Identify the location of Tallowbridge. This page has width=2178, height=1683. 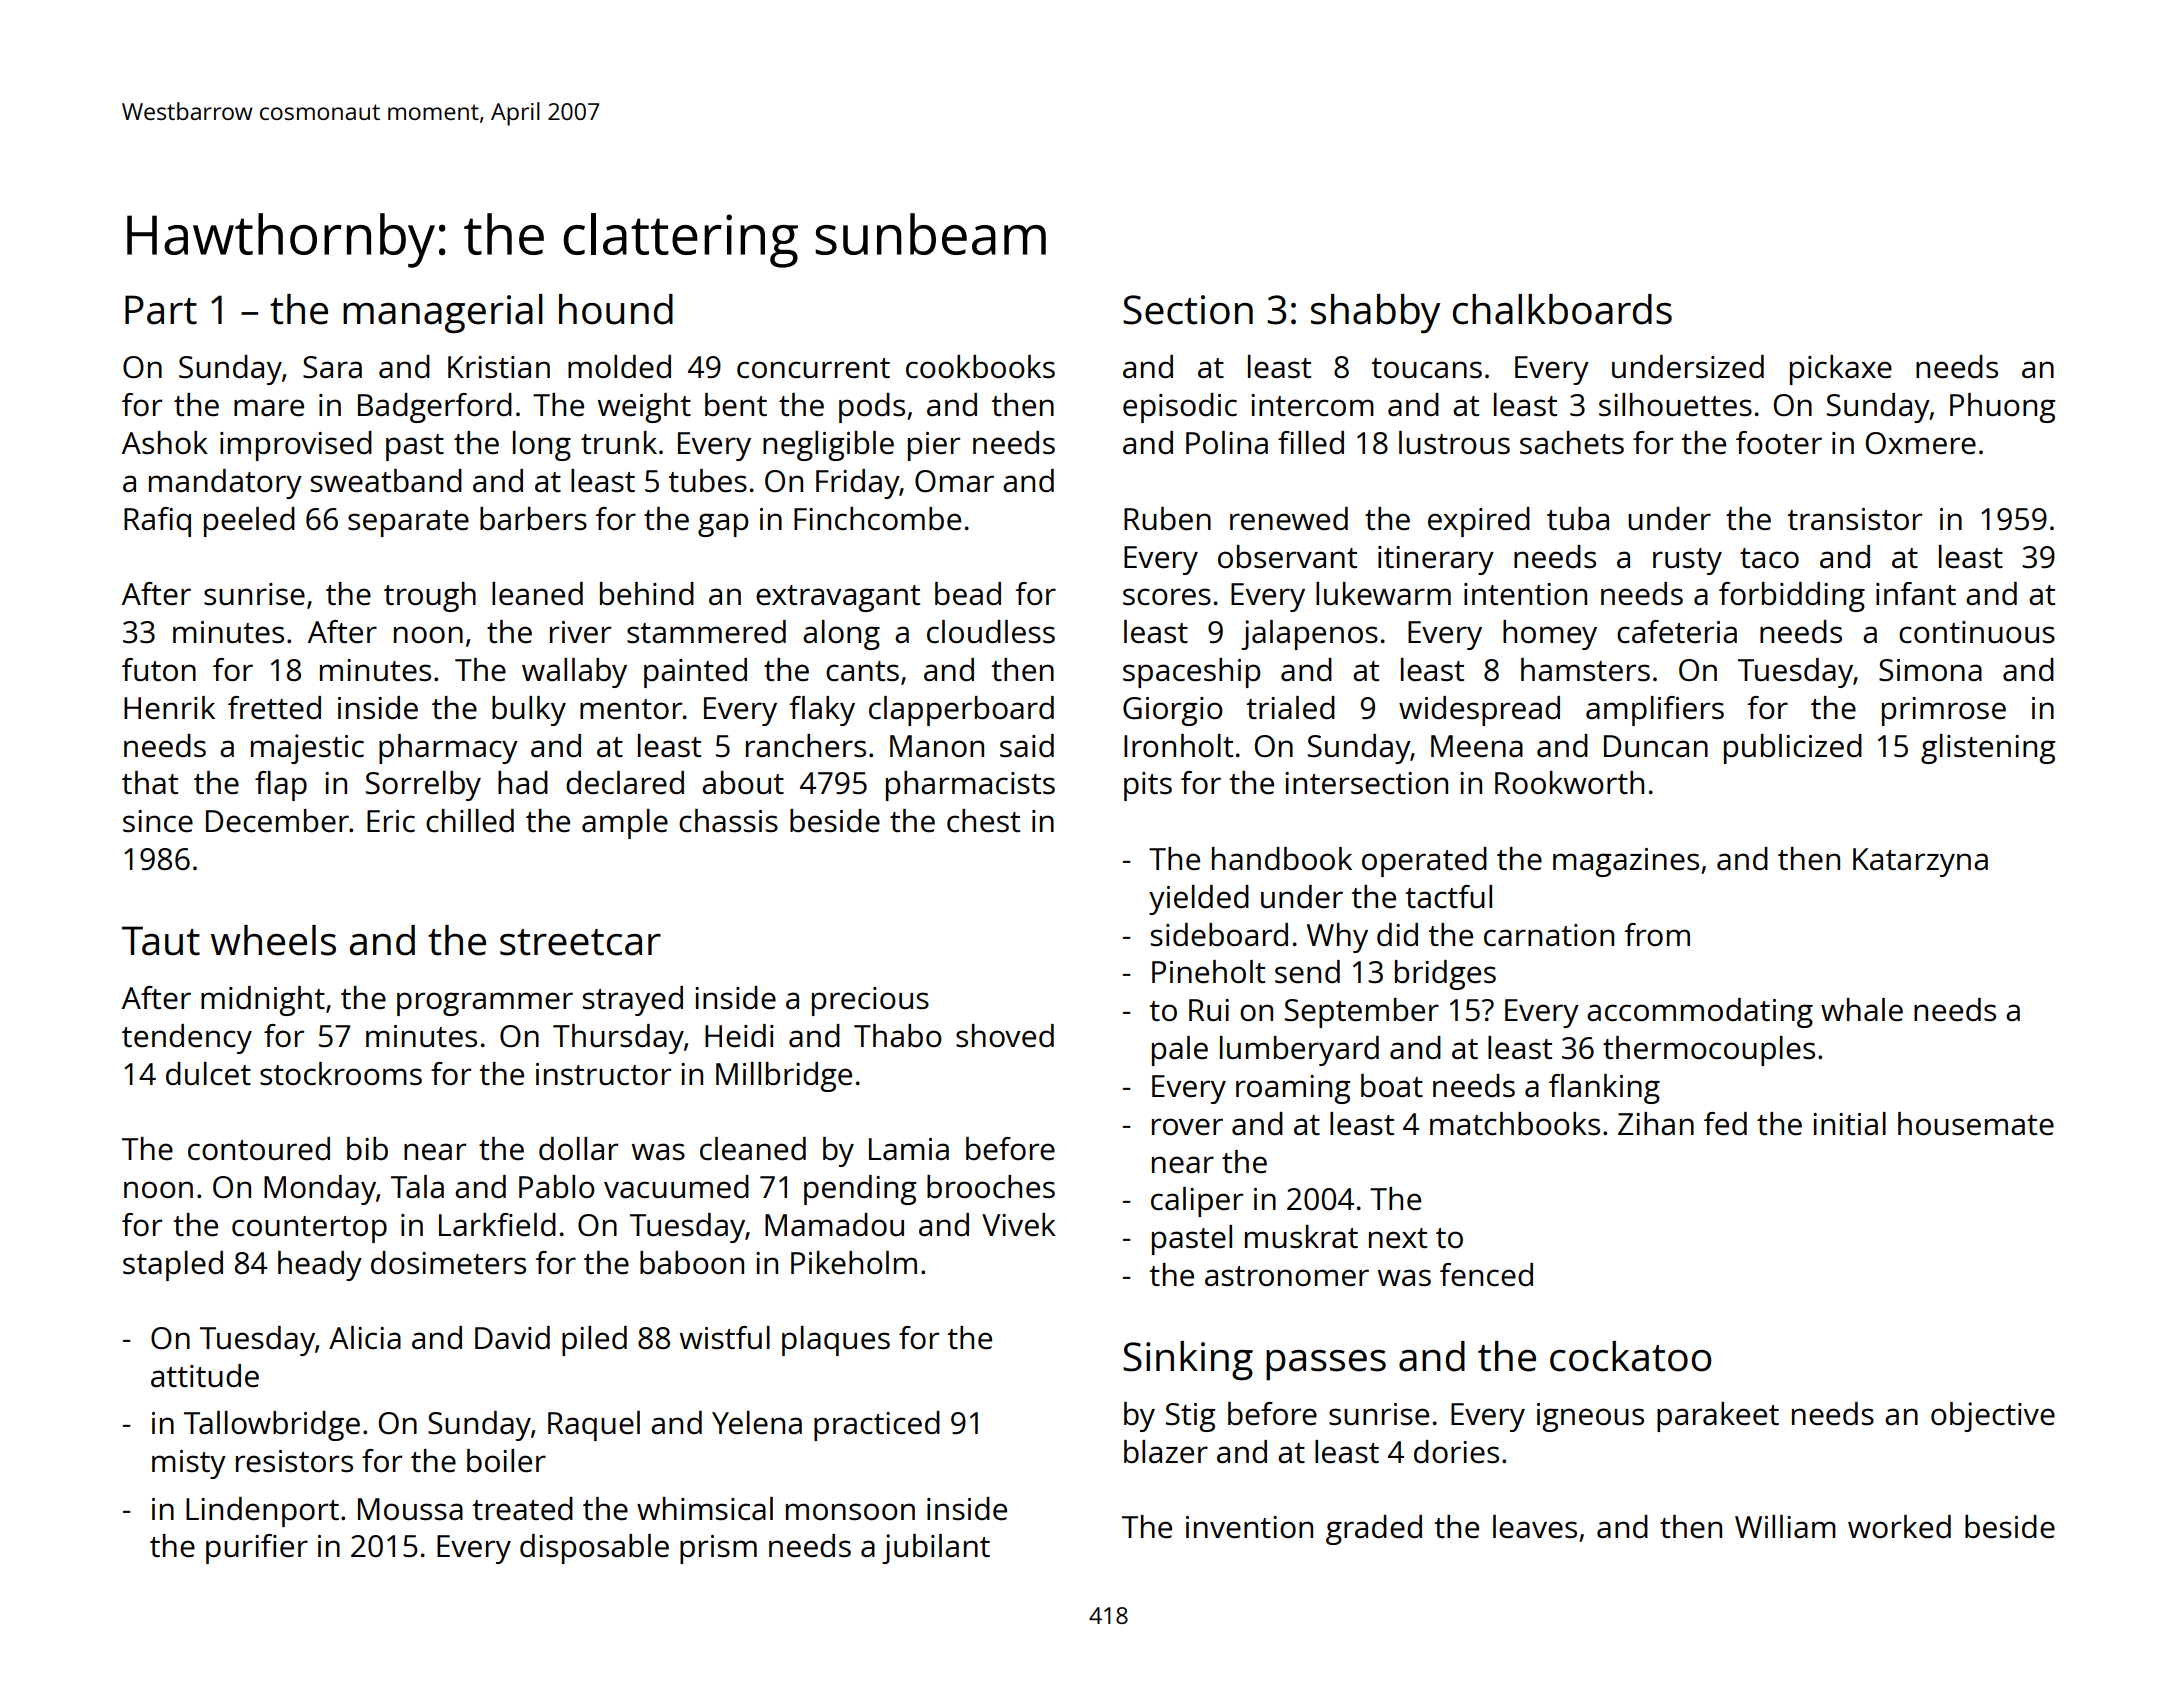
(272, 1426).
